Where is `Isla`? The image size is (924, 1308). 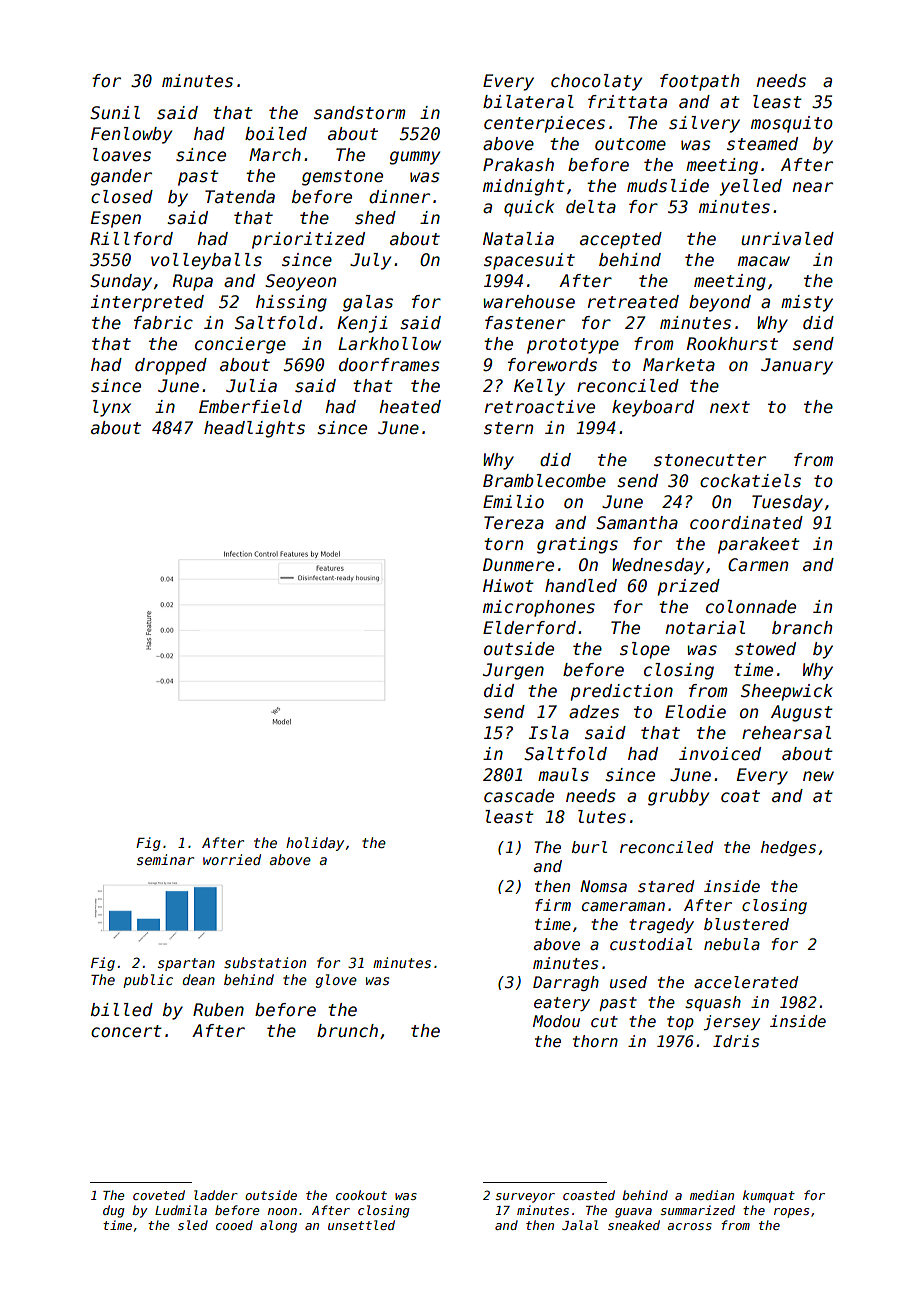 Isla is located at coordinates (549, 733).
